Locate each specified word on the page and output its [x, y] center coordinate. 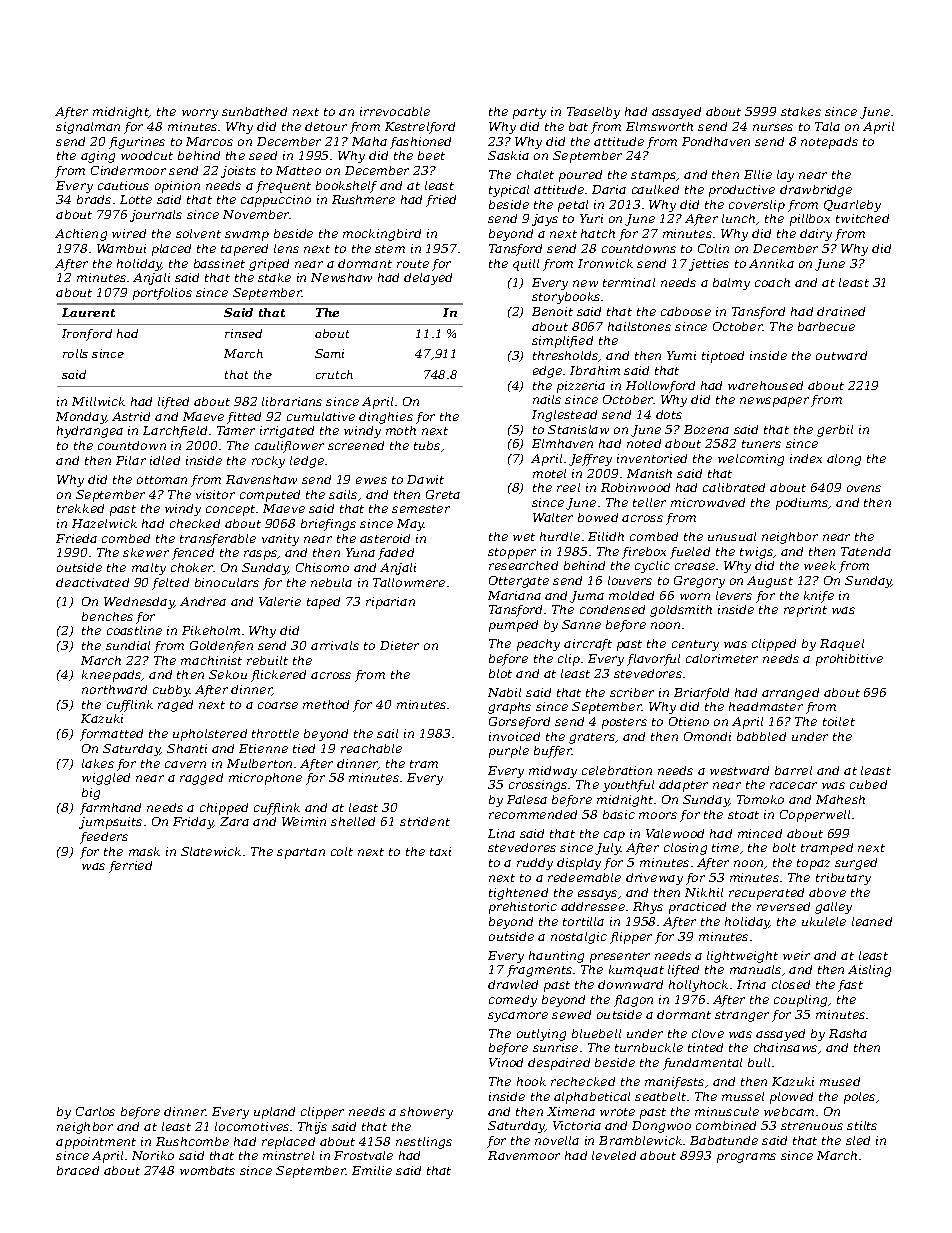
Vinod [506, 1062]
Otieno [689, 721]
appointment [96, 1143]
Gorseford [519, 723]
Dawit [425, 479]
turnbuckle [649, 1047]
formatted [111, 735]
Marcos [209, 141]
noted [644, 443]
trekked [80, 508]
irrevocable [395, 111]
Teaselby [593, 113]
